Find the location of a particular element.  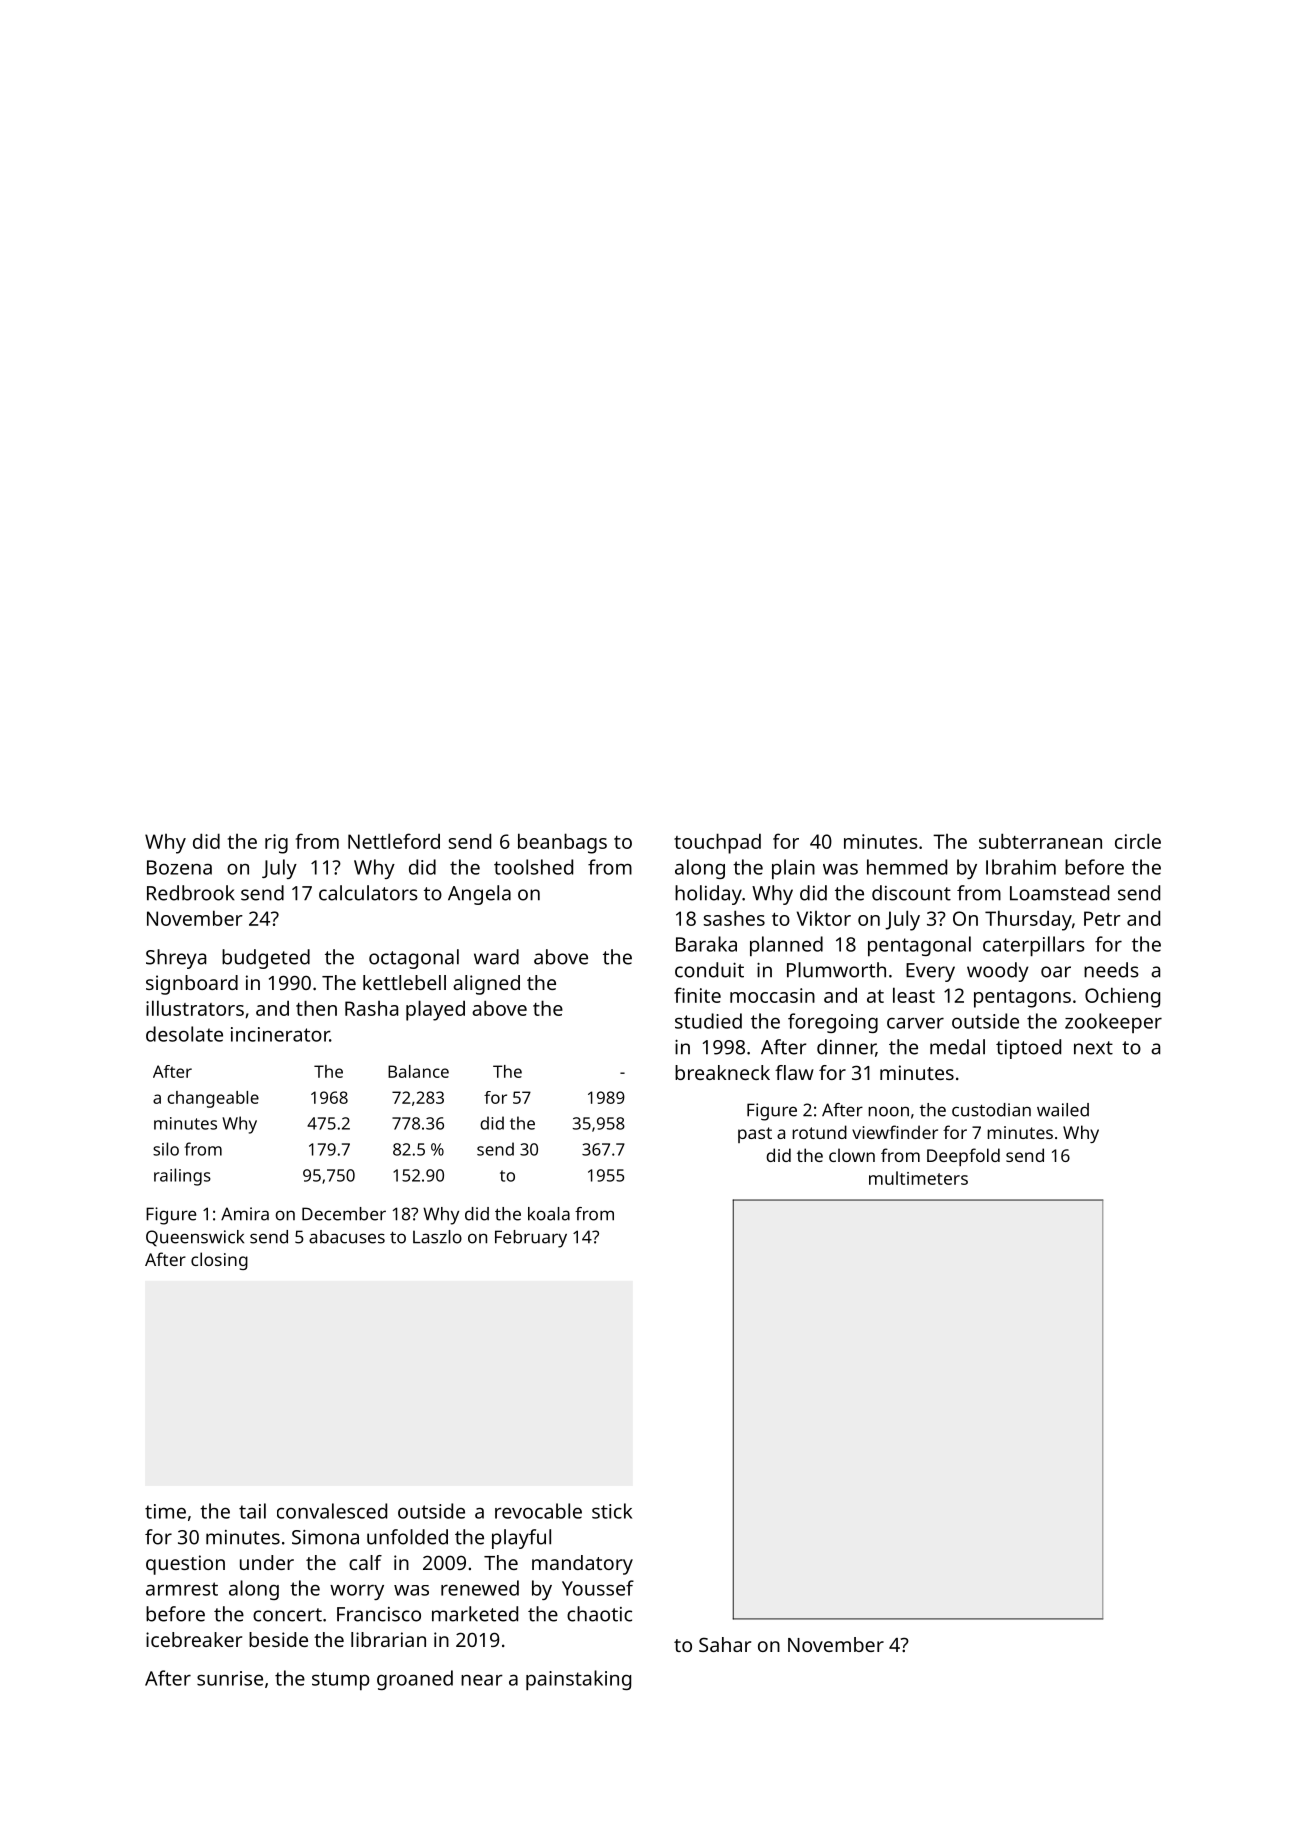

Rasha is located at coordinates (371, 1008).
